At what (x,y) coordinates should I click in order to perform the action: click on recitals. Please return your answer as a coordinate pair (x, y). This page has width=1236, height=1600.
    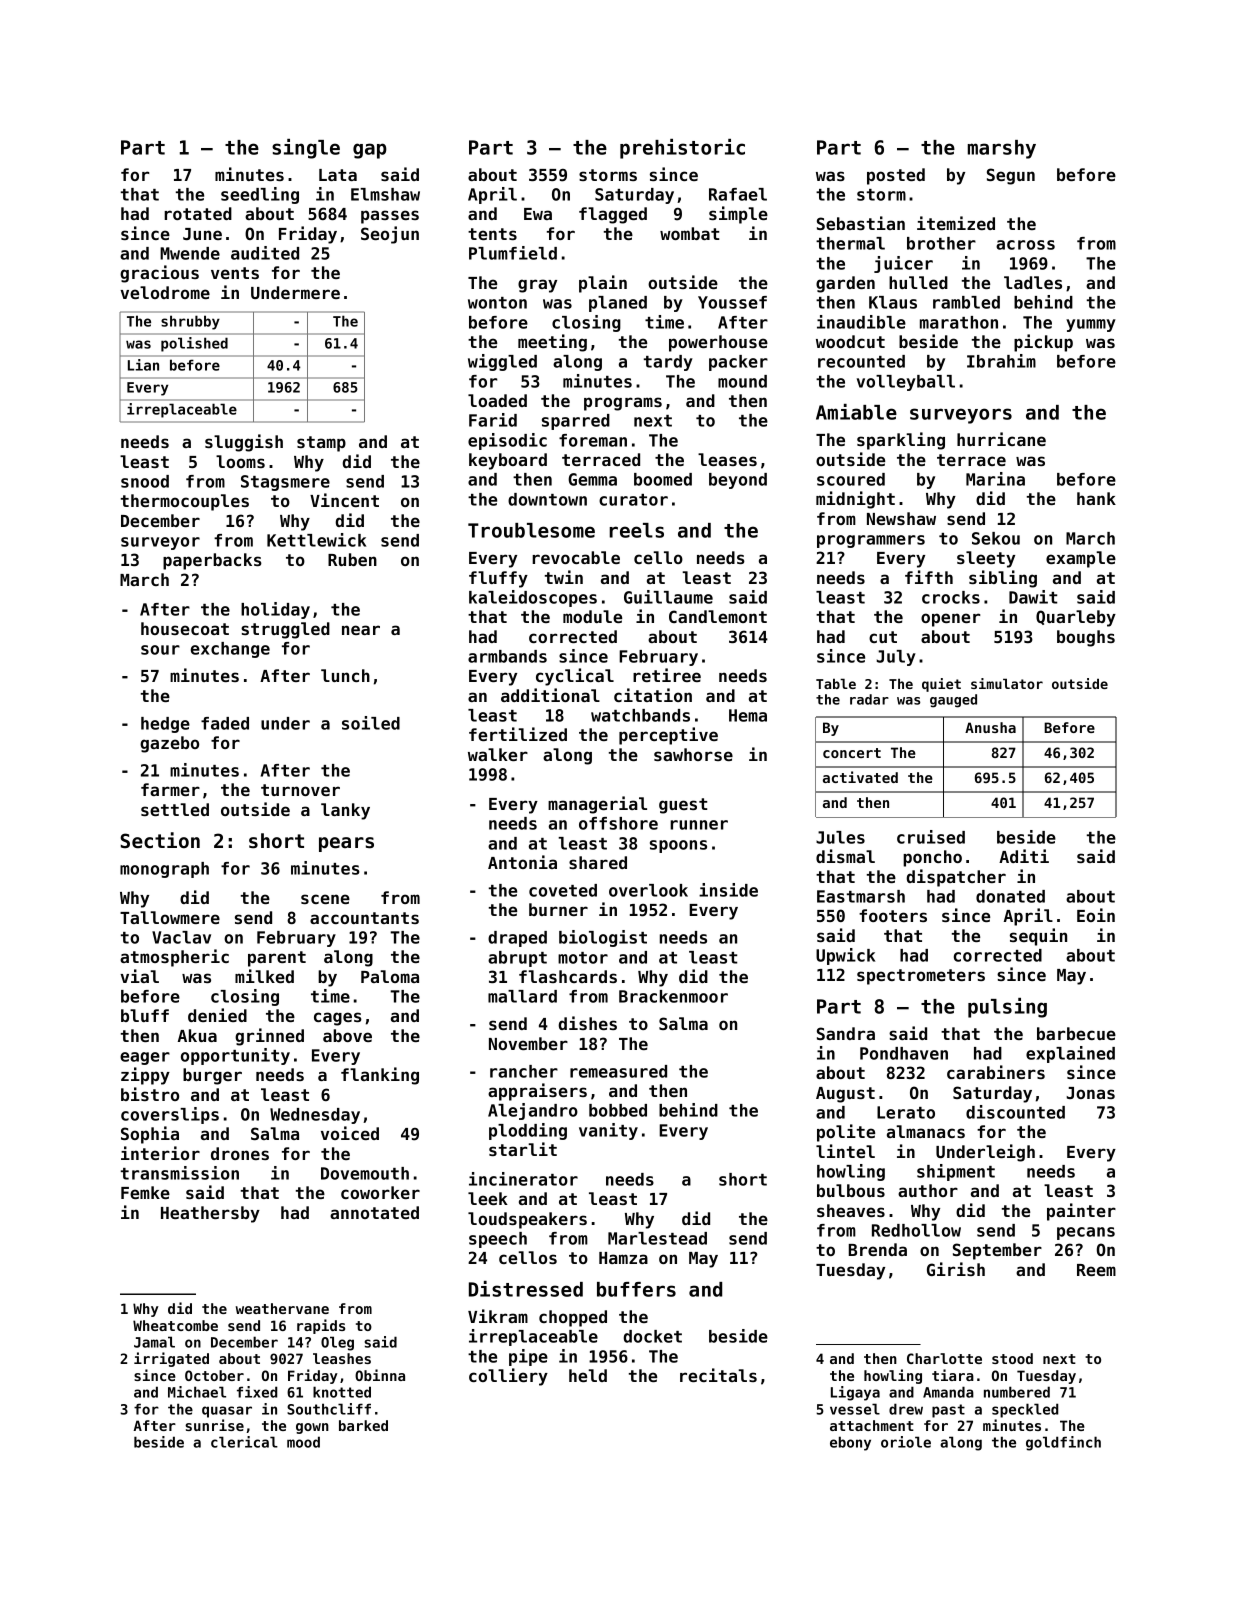
    Looking at the image, I should click on (718, 1375).
